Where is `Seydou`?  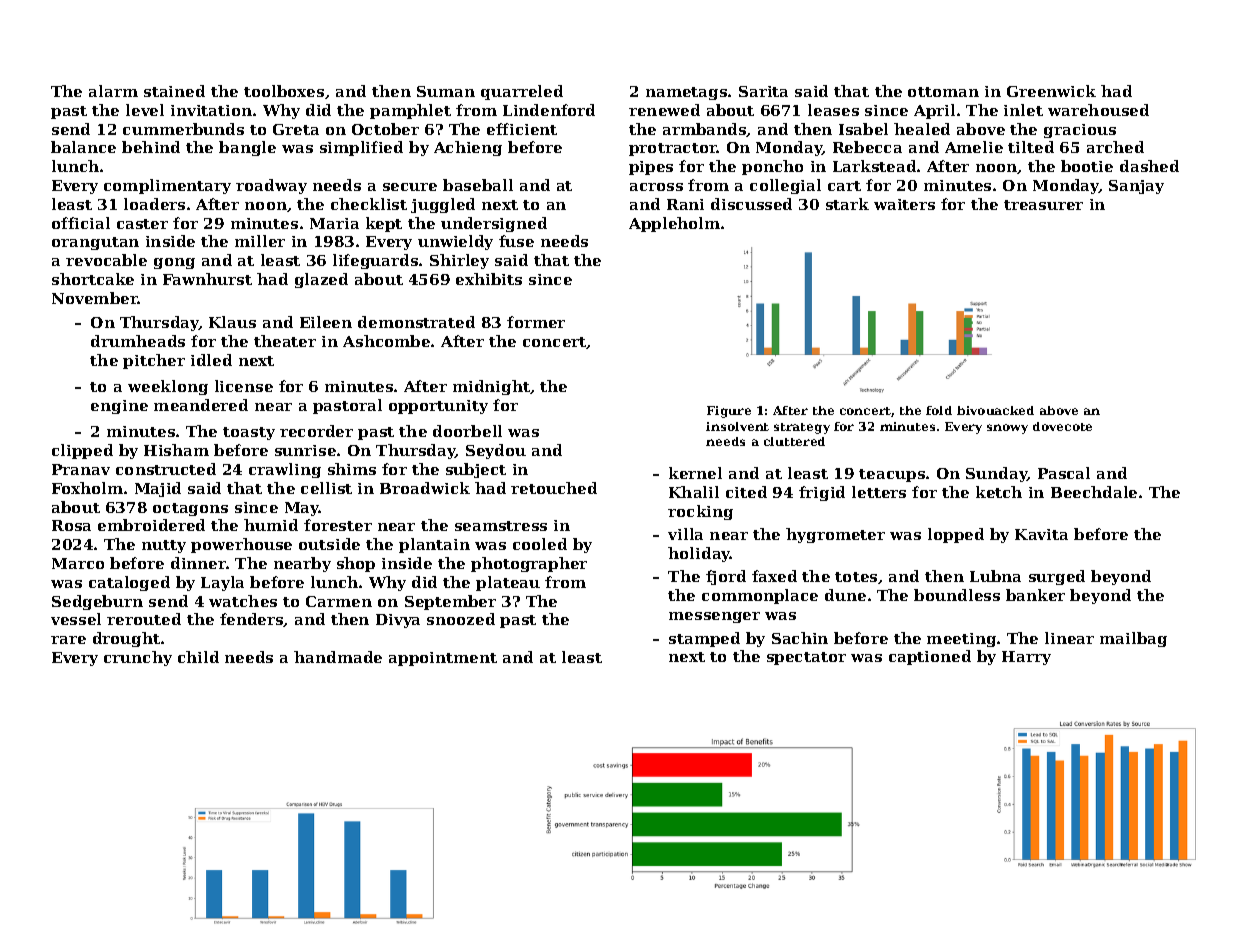
Seydou is located at coordinates (496, 451).
